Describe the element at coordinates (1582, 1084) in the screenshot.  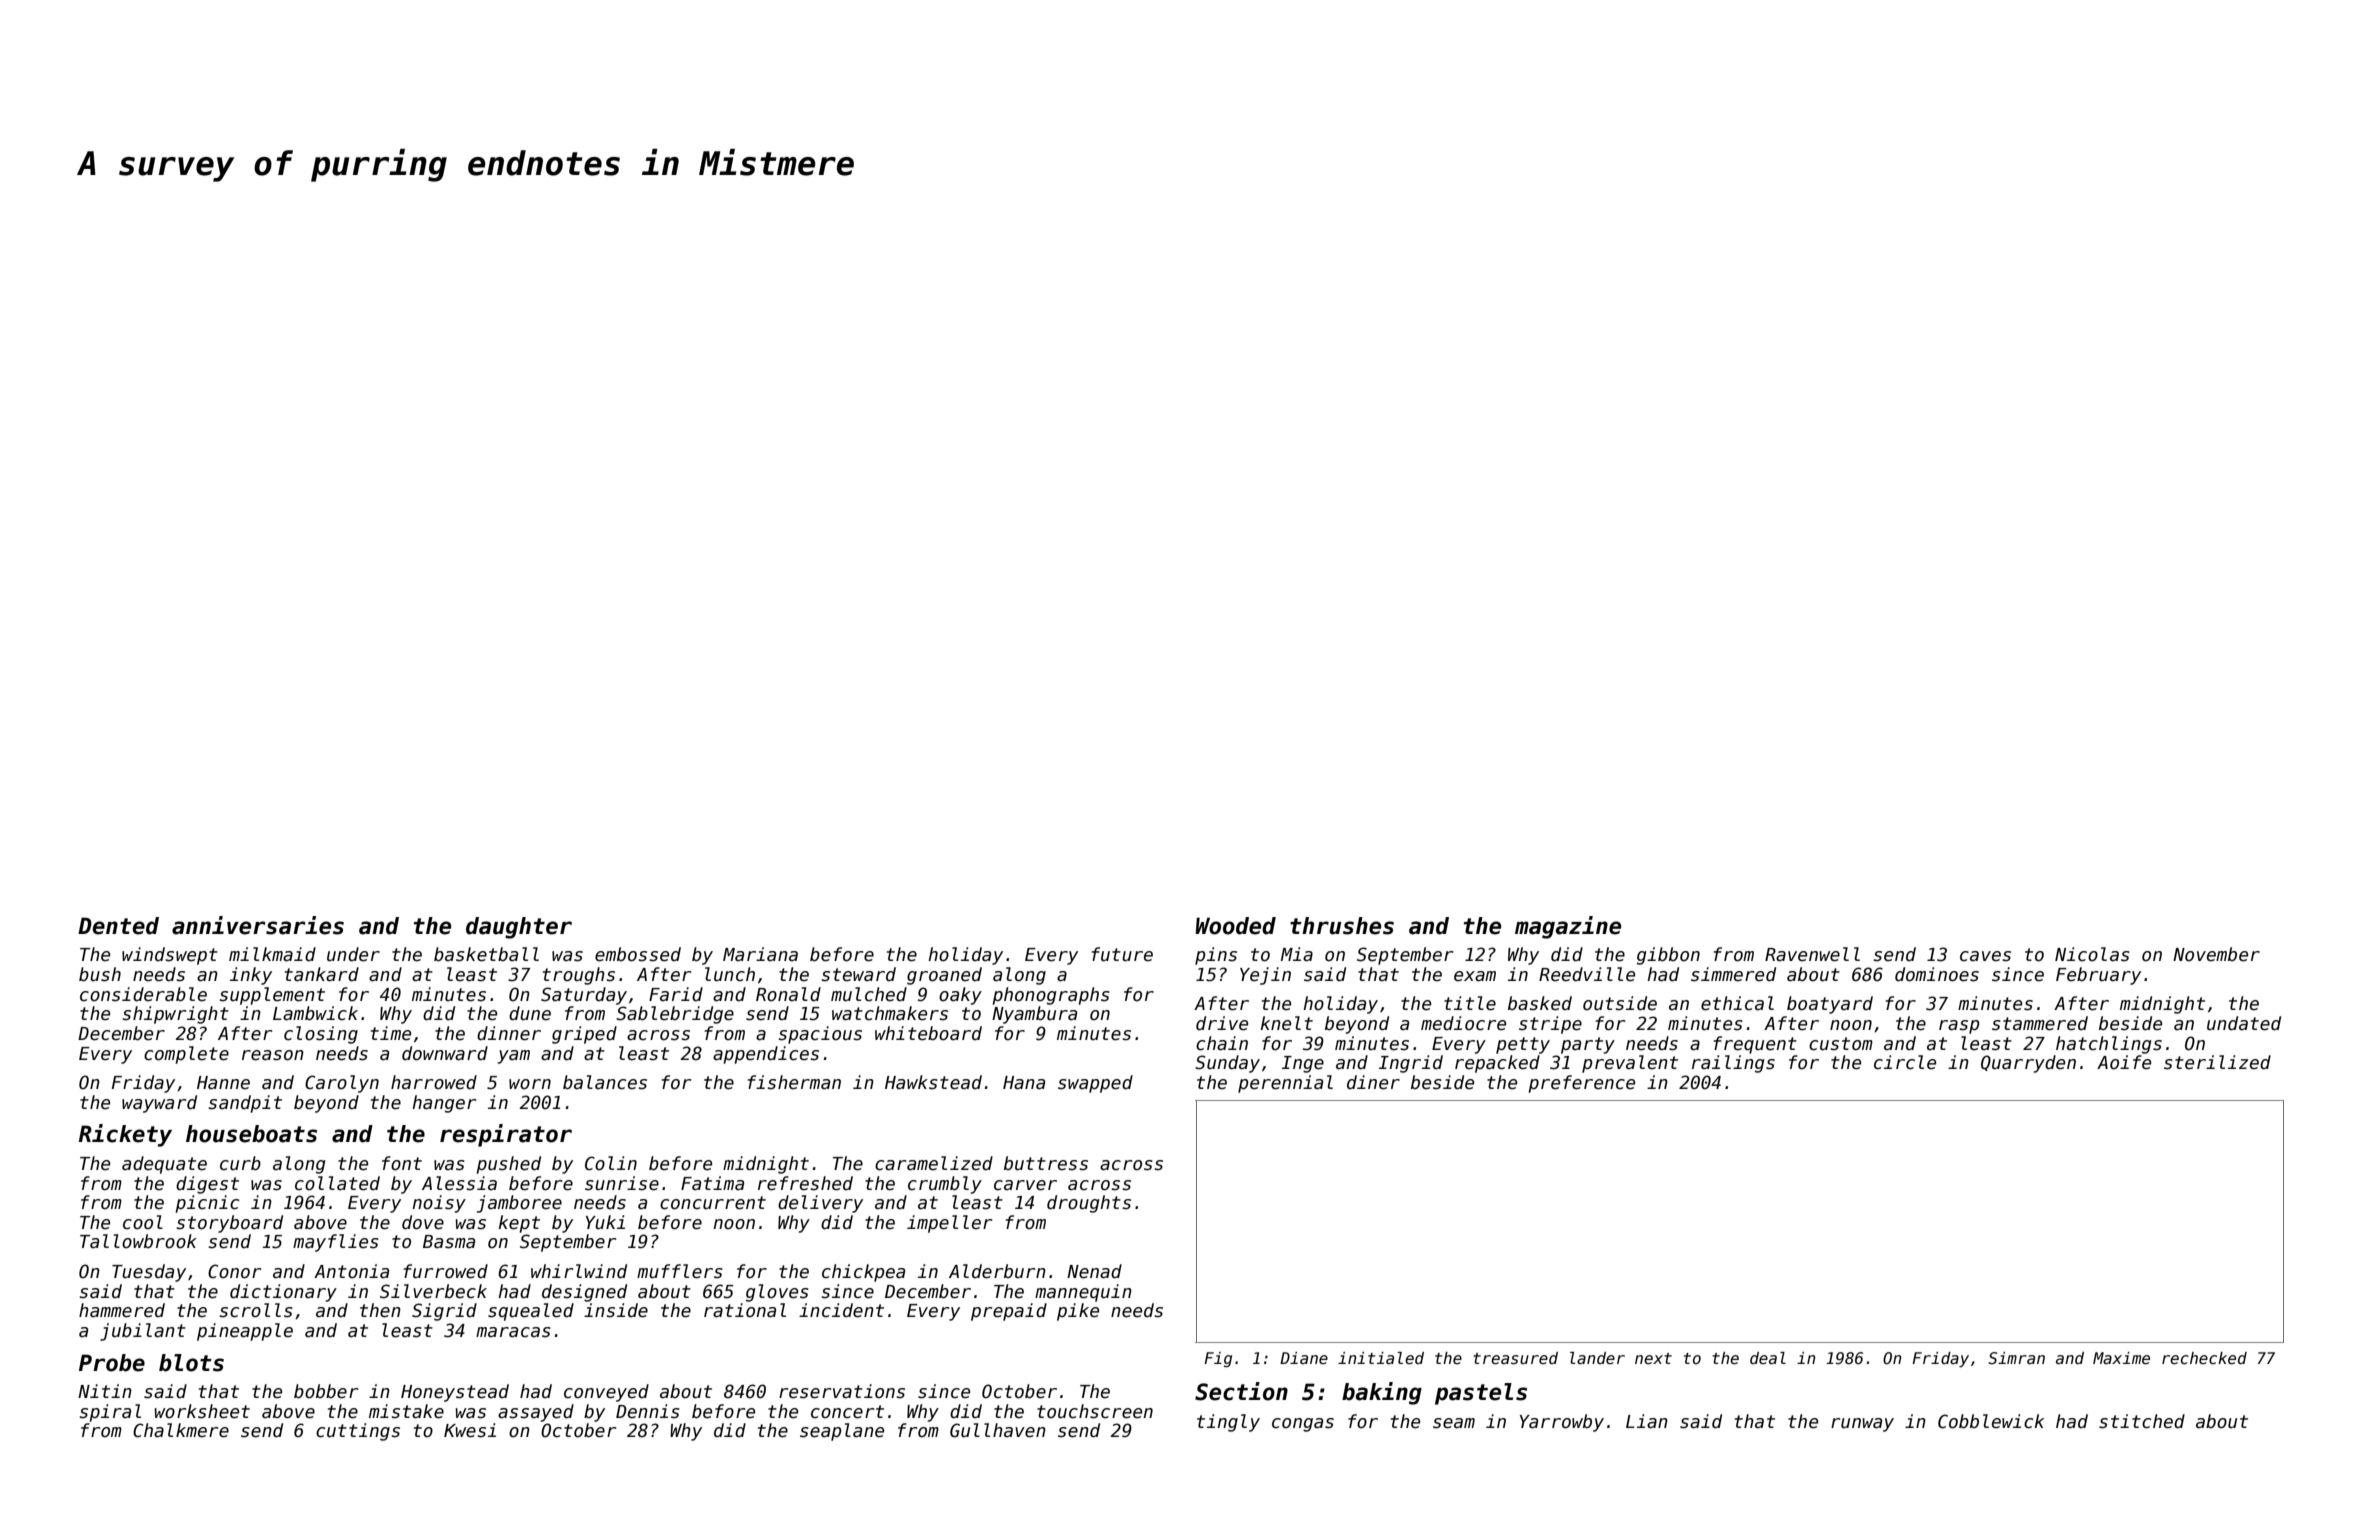
I see `preference` at that location.
